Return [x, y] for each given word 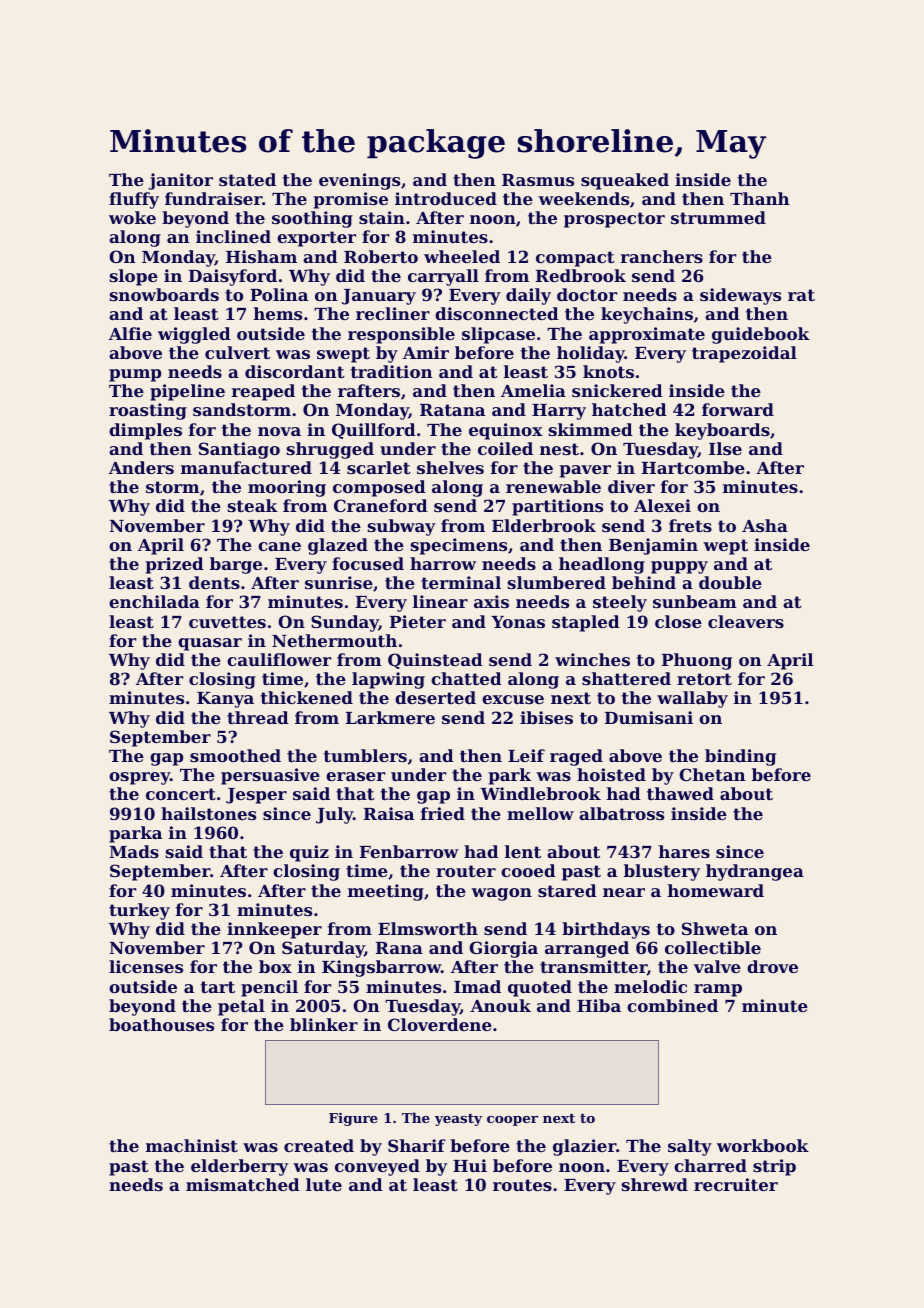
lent [523, 851]
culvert [237, 352]
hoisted [611, 774]
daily [528, 296]
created [319, 1145]
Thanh [760, 198]
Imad [477, 986]
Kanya [225, 700]
